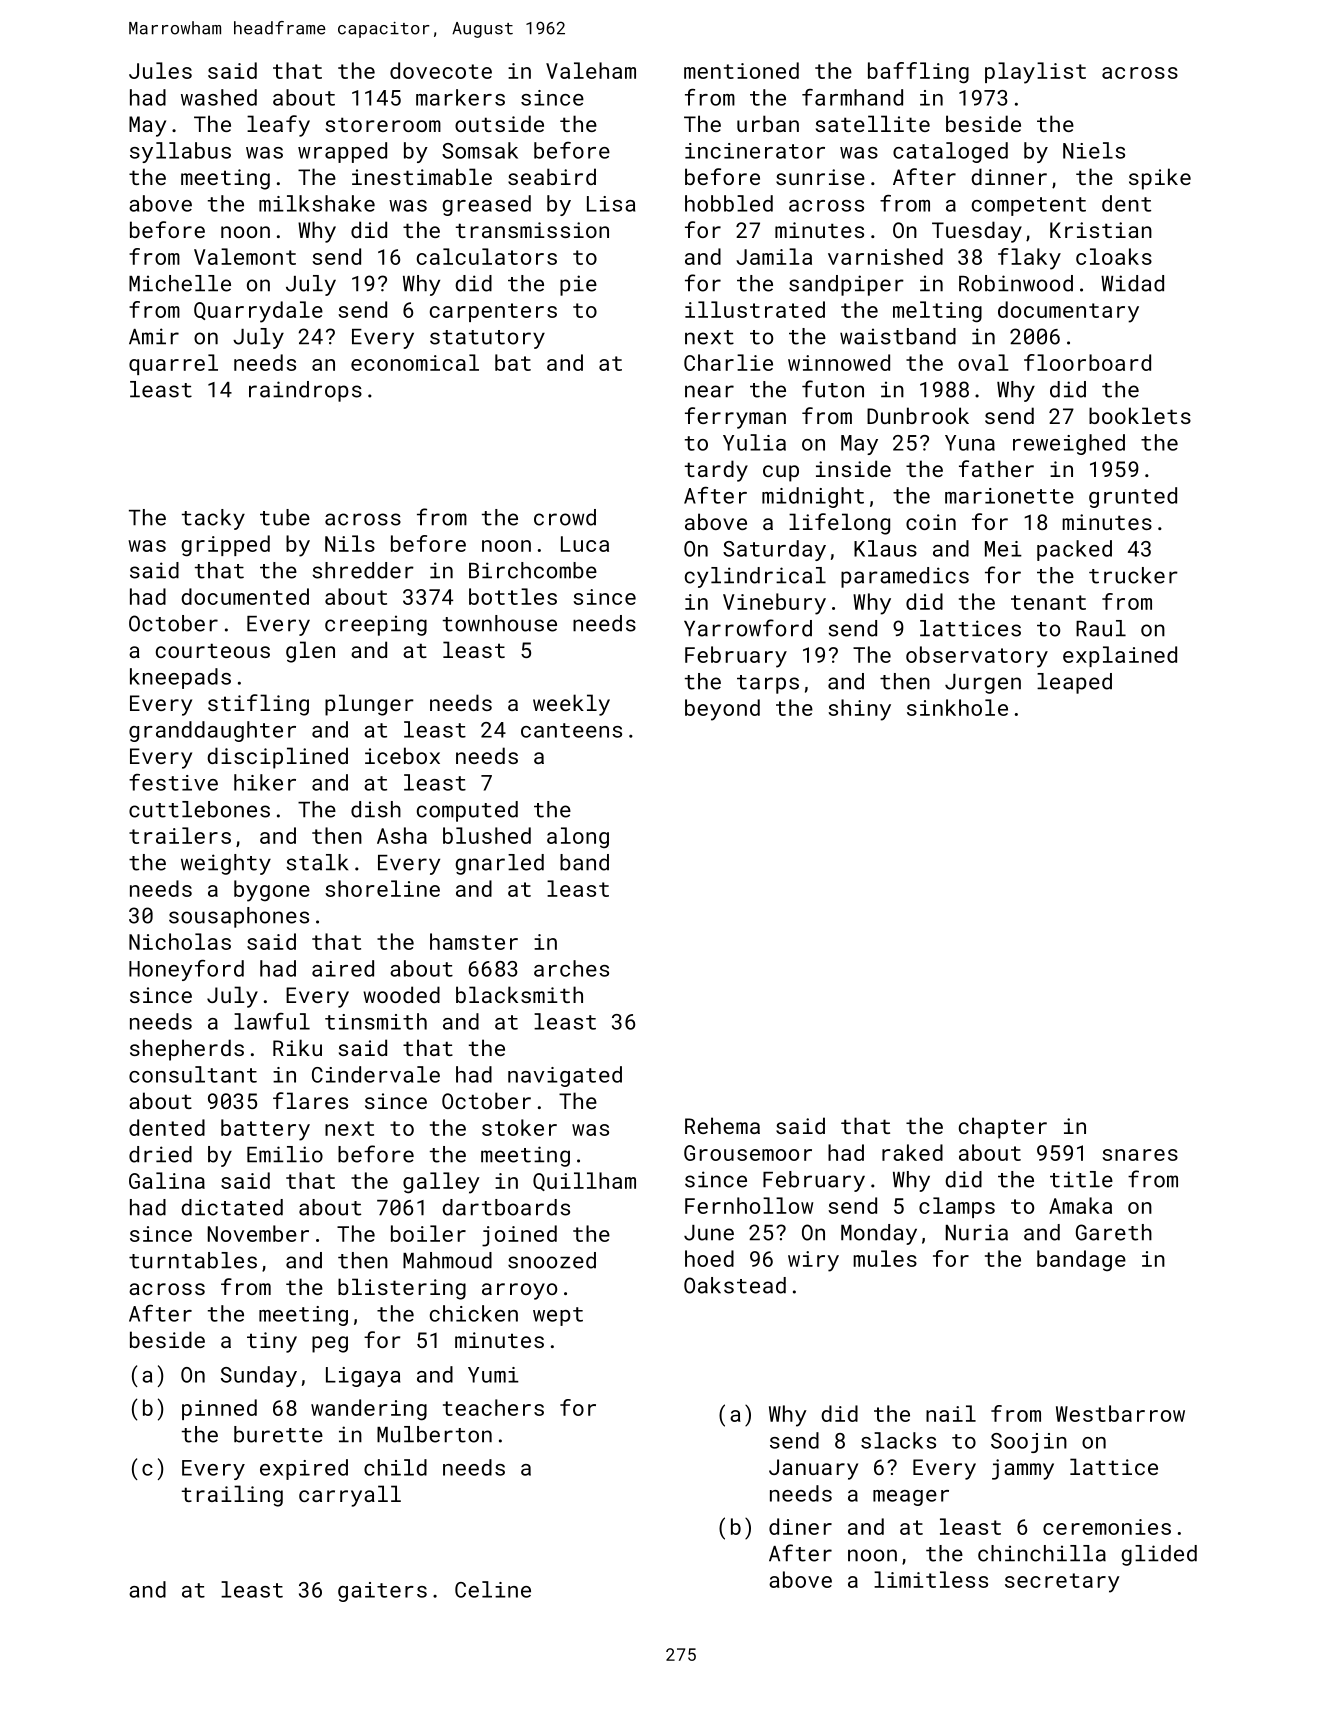  Describe the element at coordinates (382, 1592) in the document. I see `gaiters` at that location.
